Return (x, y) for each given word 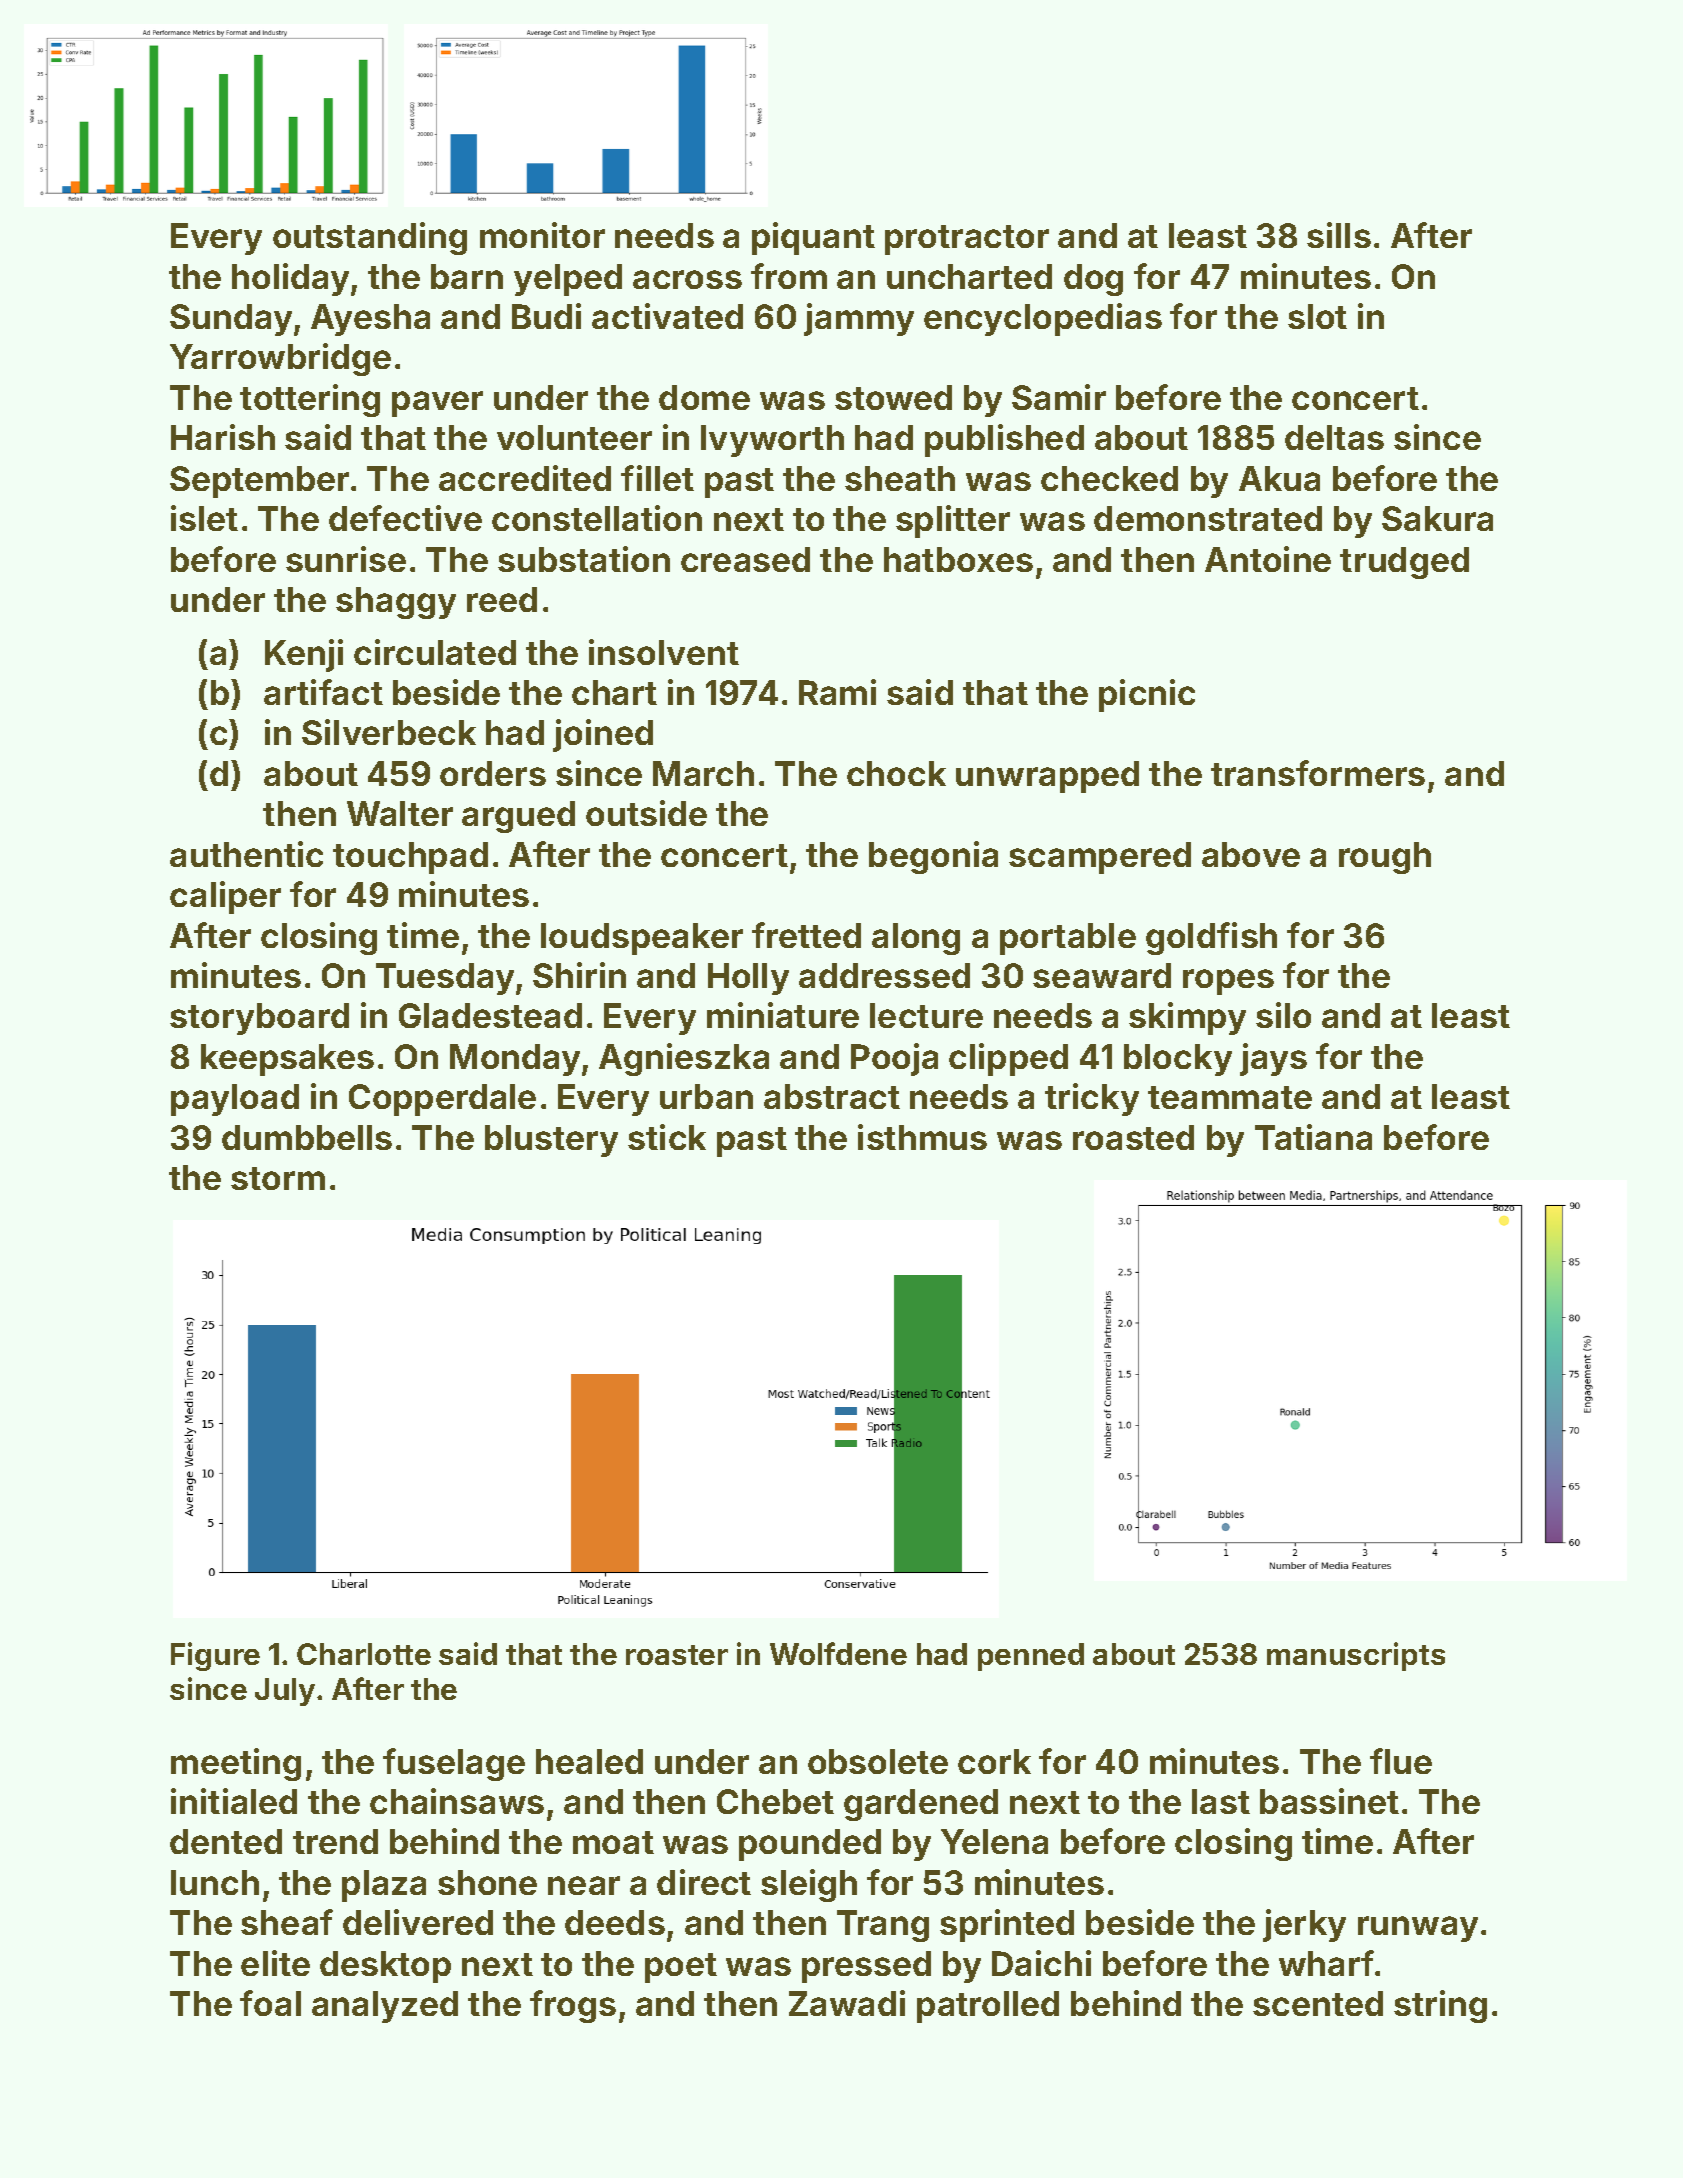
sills (1339, 235)
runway (1418, 1929)
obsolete (878, 1761)
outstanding (370, 238)
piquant (813, 238)
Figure (215, 1656)
